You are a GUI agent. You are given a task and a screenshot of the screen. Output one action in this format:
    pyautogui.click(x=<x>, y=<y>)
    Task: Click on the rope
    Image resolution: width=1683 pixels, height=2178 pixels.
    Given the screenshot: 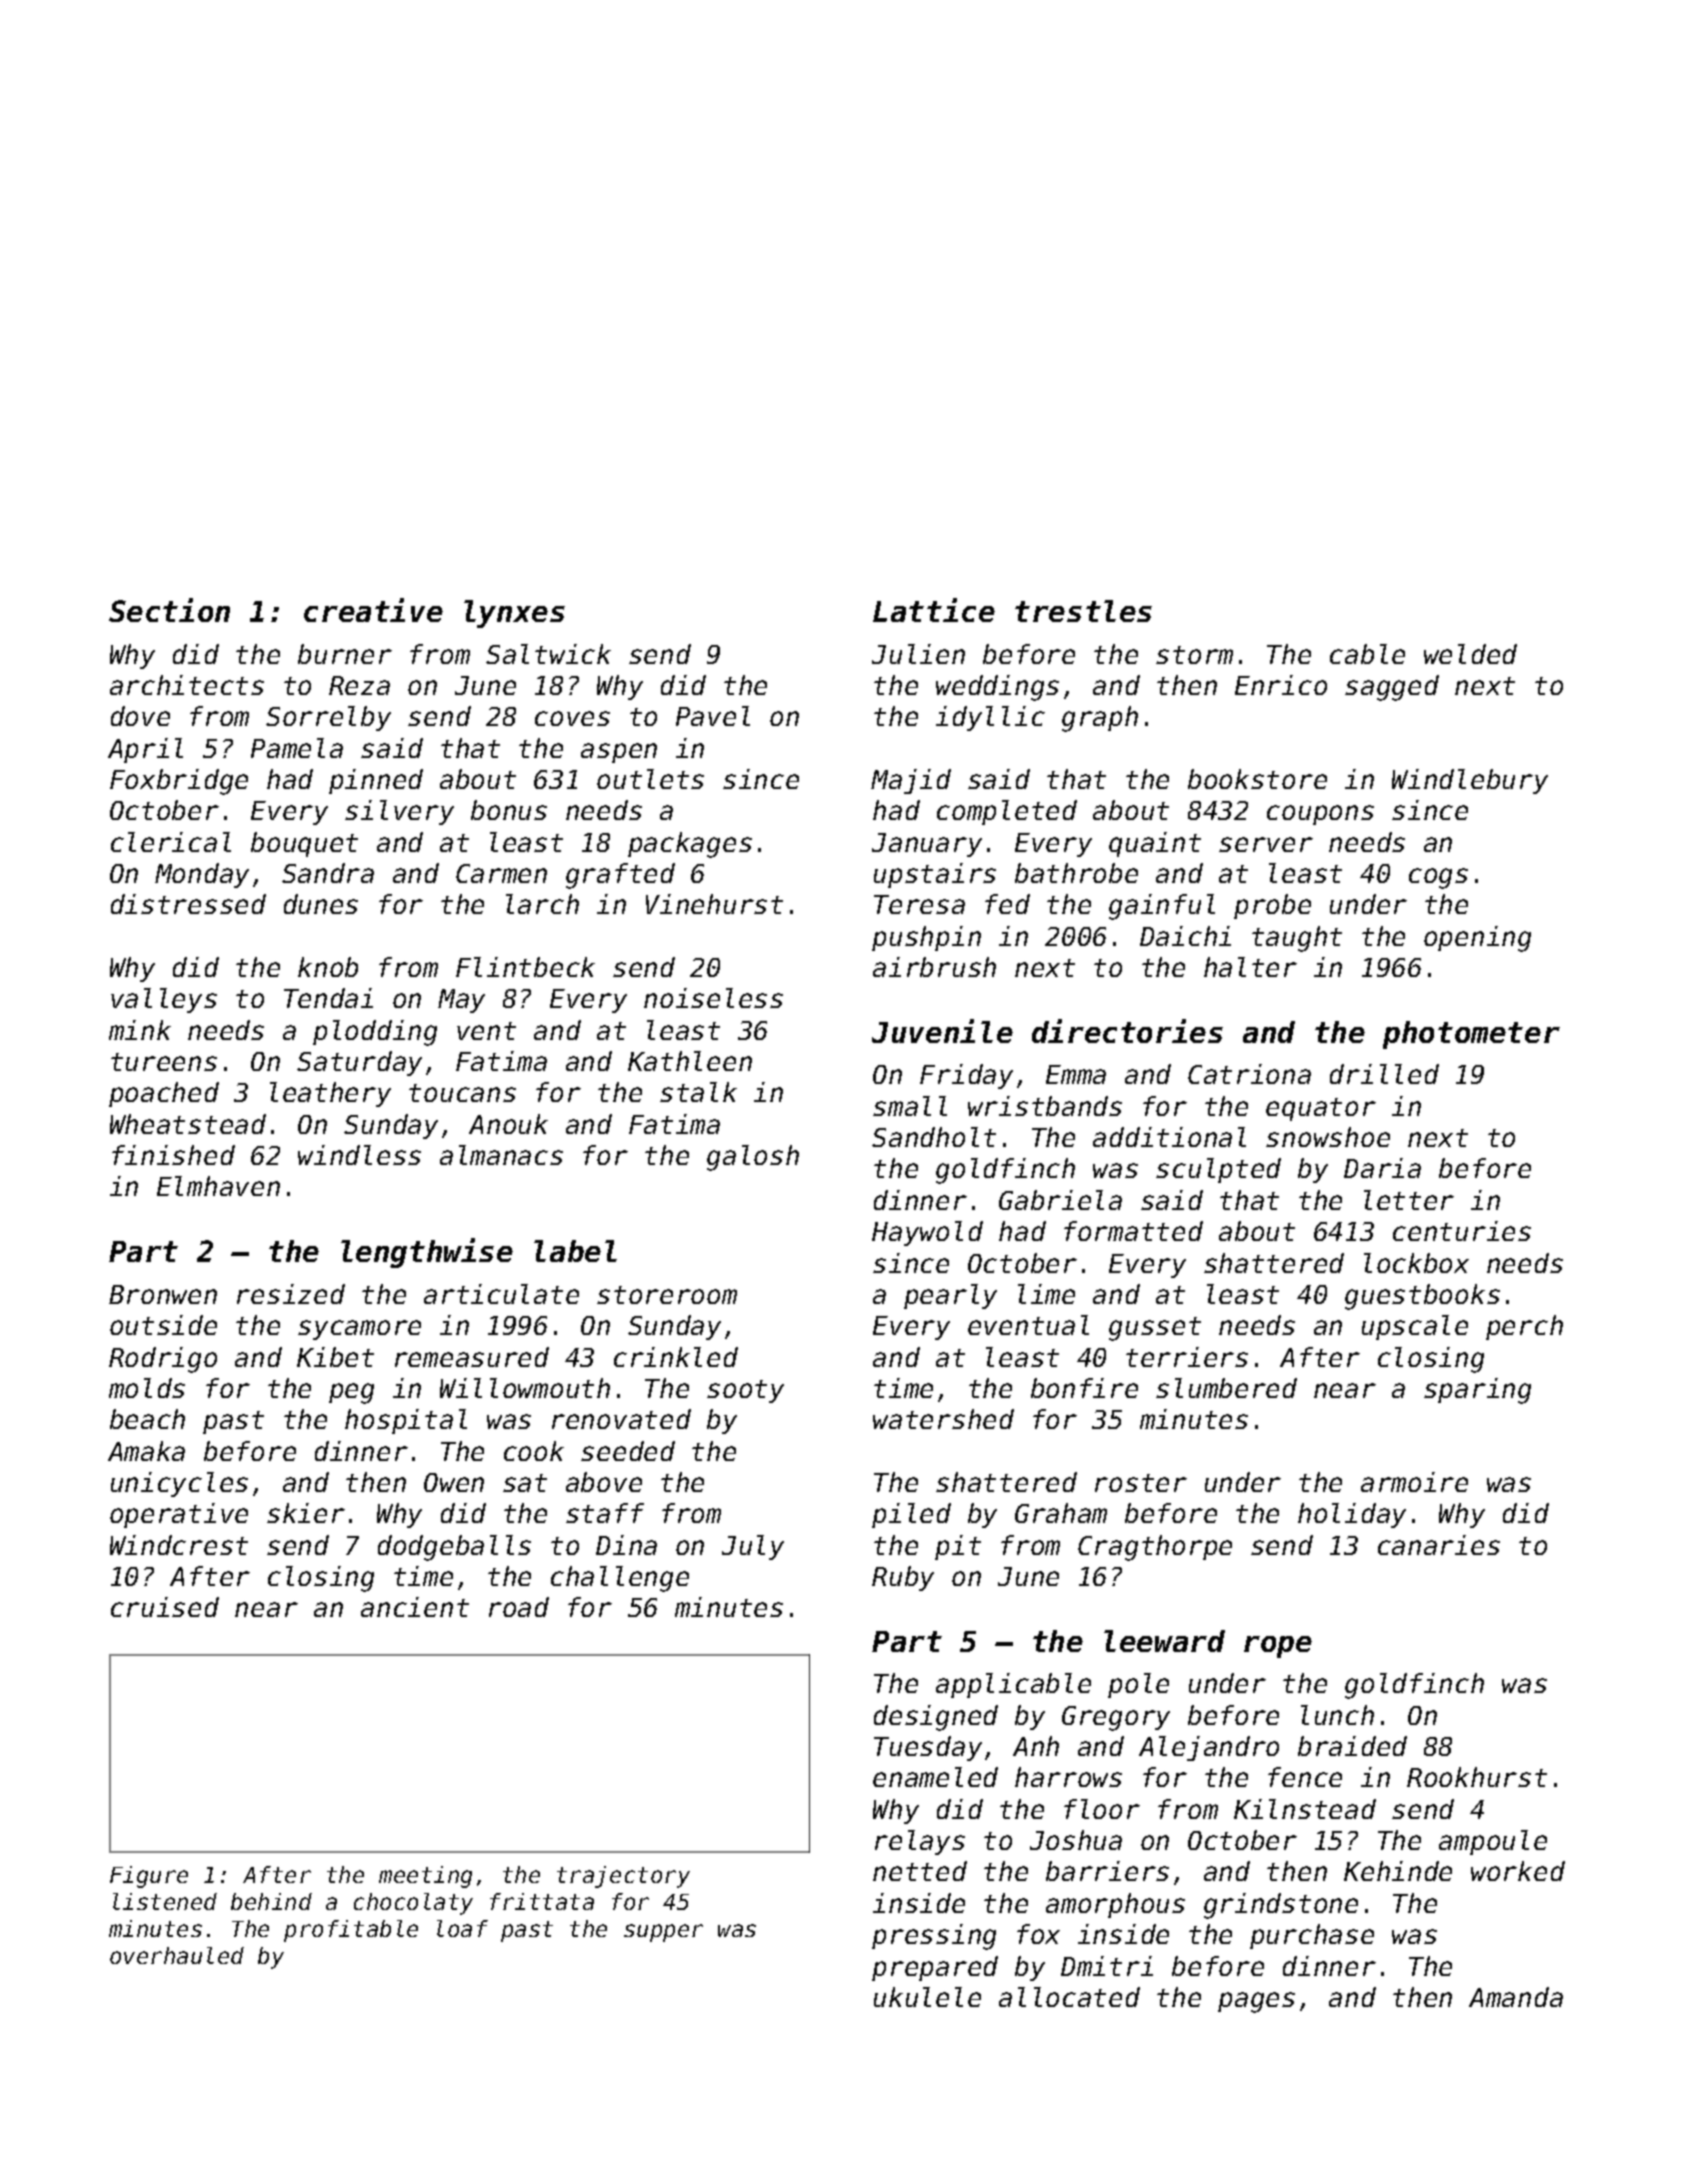 What is the action you would take?
    pyautogui.click(x=1278, y=1647)
